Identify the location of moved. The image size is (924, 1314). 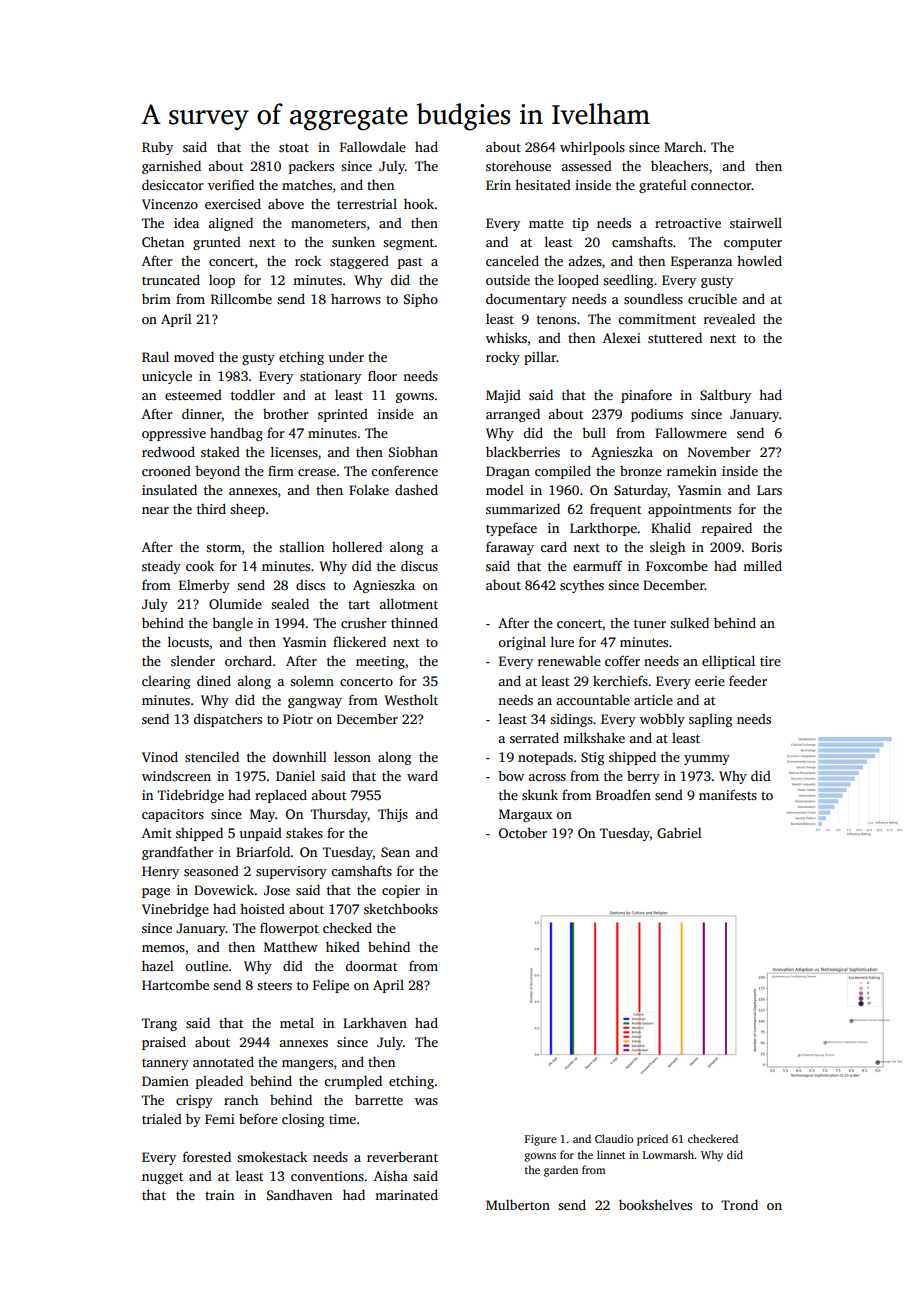
(194, 356).
